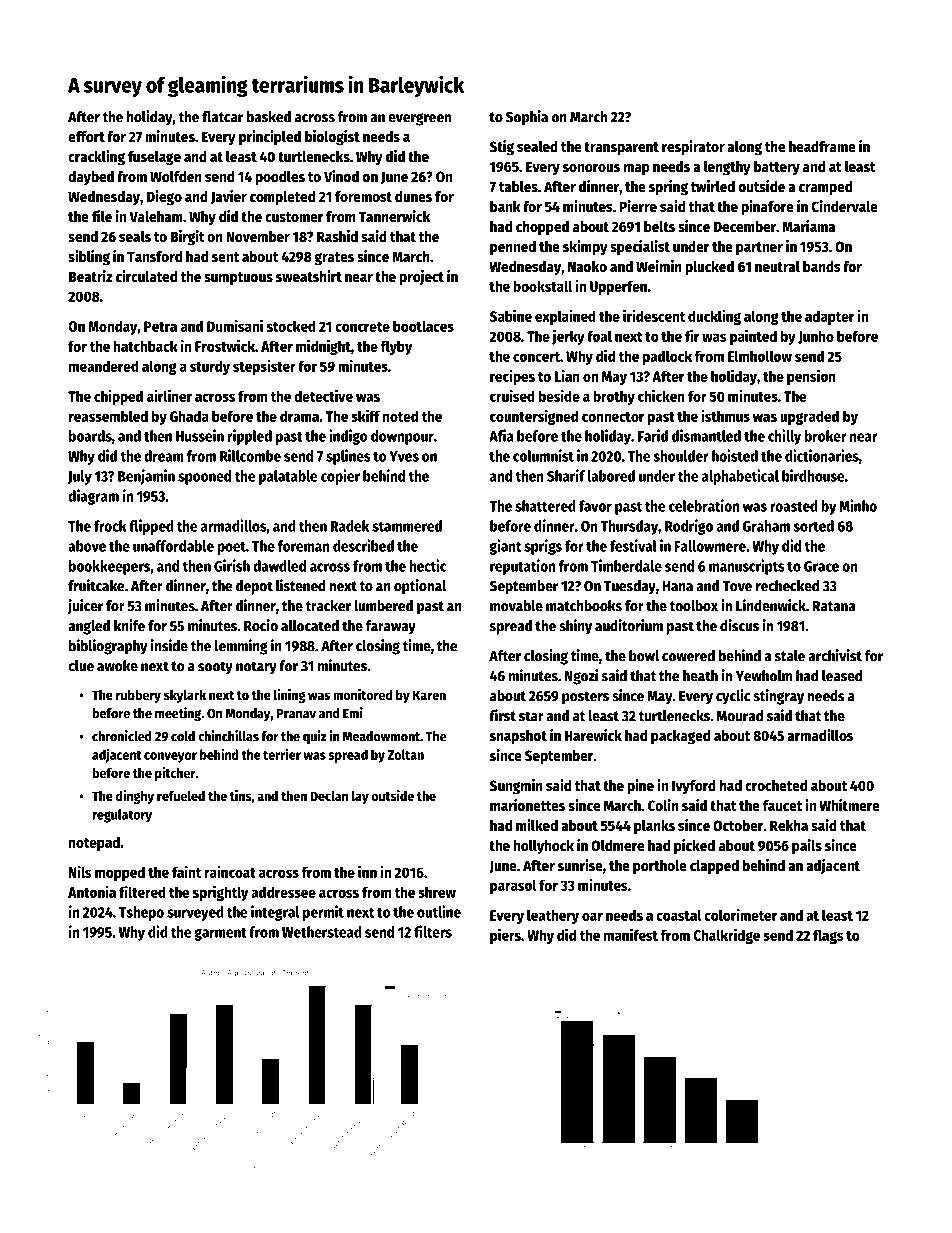 The image size is (952, 1233). What do you see at coordinates (362, 327) in the screenshot?
I see `concrete` at bounding box center [362, 327].
